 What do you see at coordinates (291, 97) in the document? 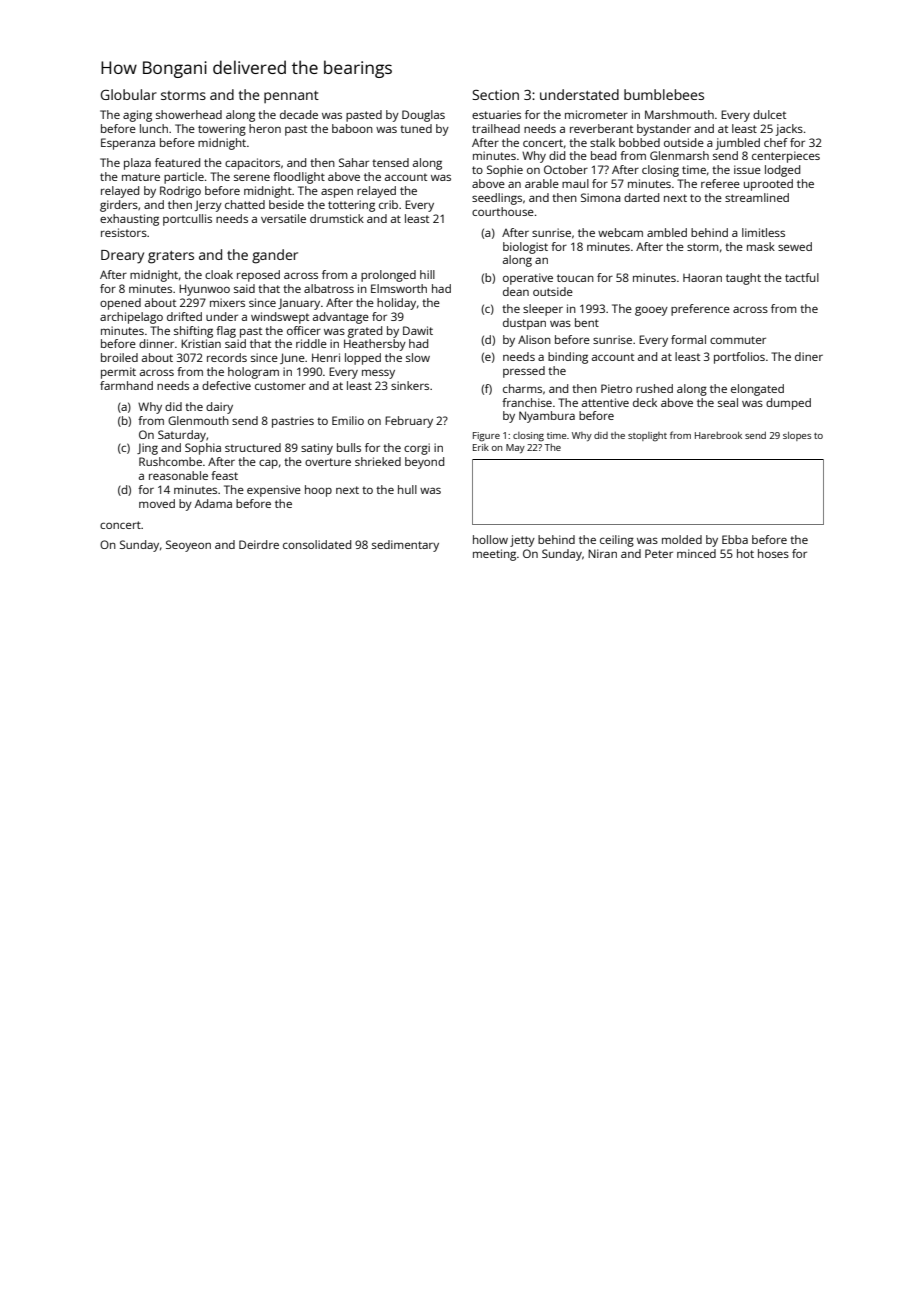
I see `pennant` at bounding box center [291, 97].
